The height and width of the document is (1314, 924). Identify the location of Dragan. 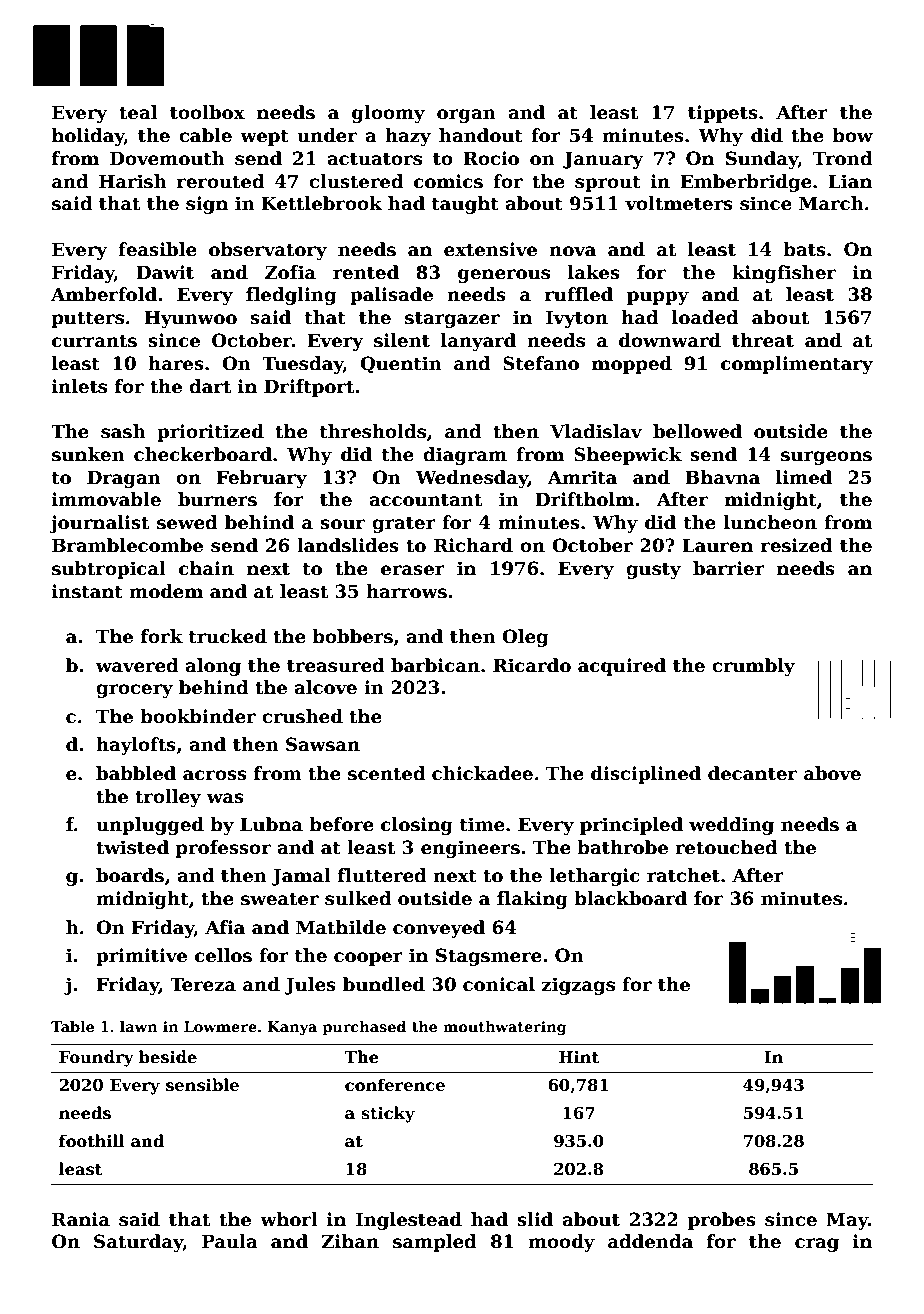
(124, 479).
